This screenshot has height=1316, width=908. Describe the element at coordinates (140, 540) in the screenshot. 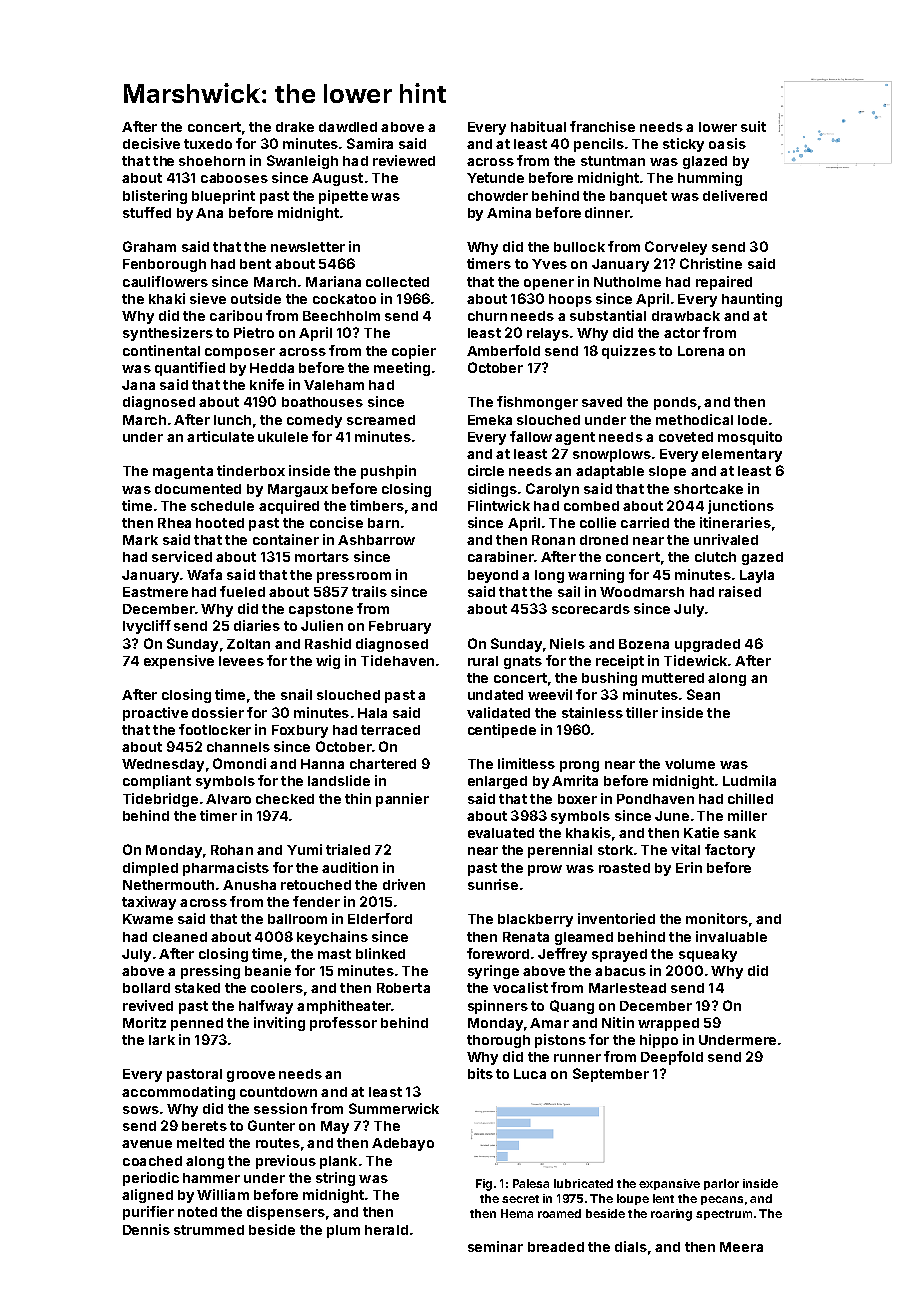

I see `Mark` at that location.
